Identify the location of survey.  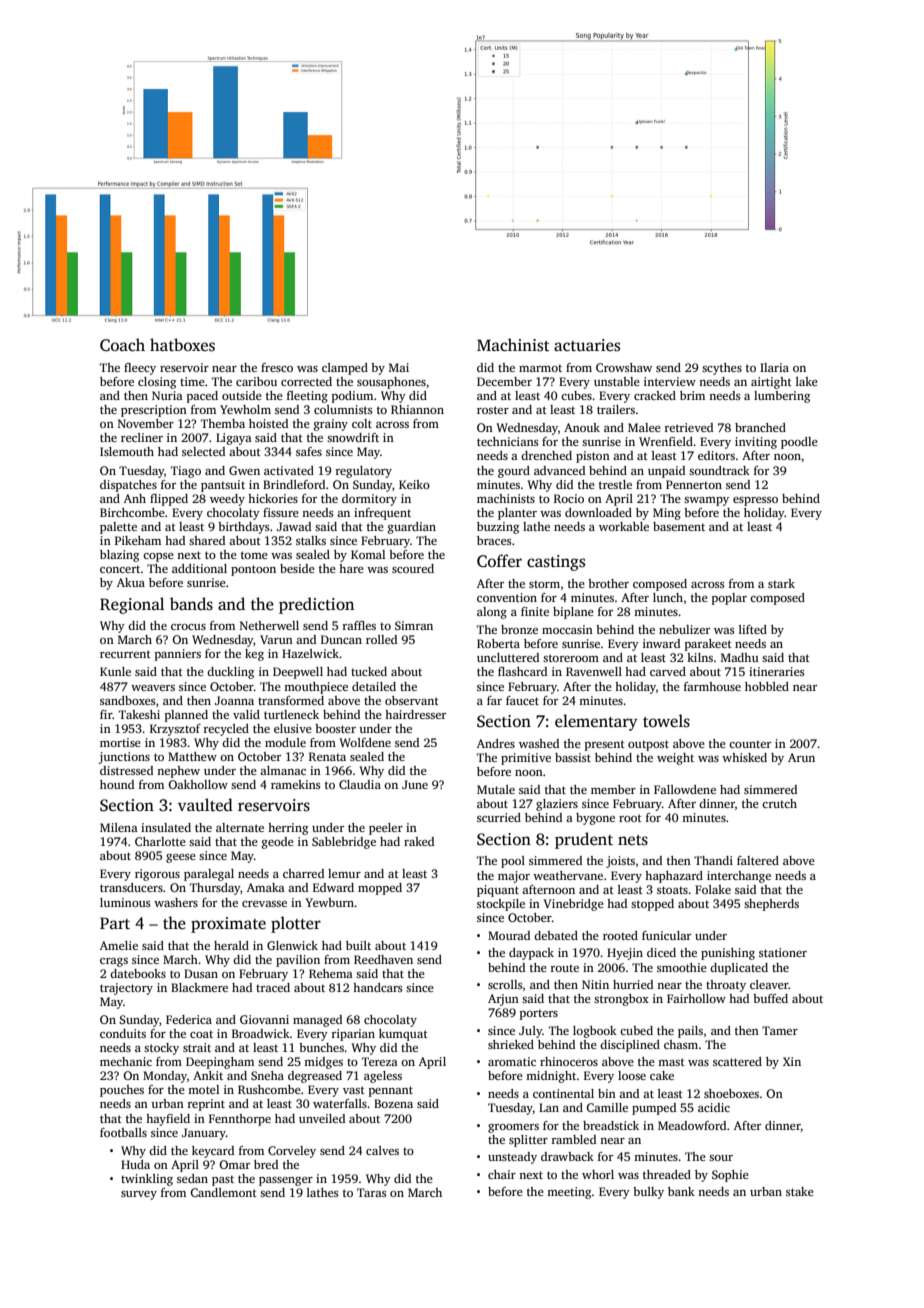
(139, 1195).
